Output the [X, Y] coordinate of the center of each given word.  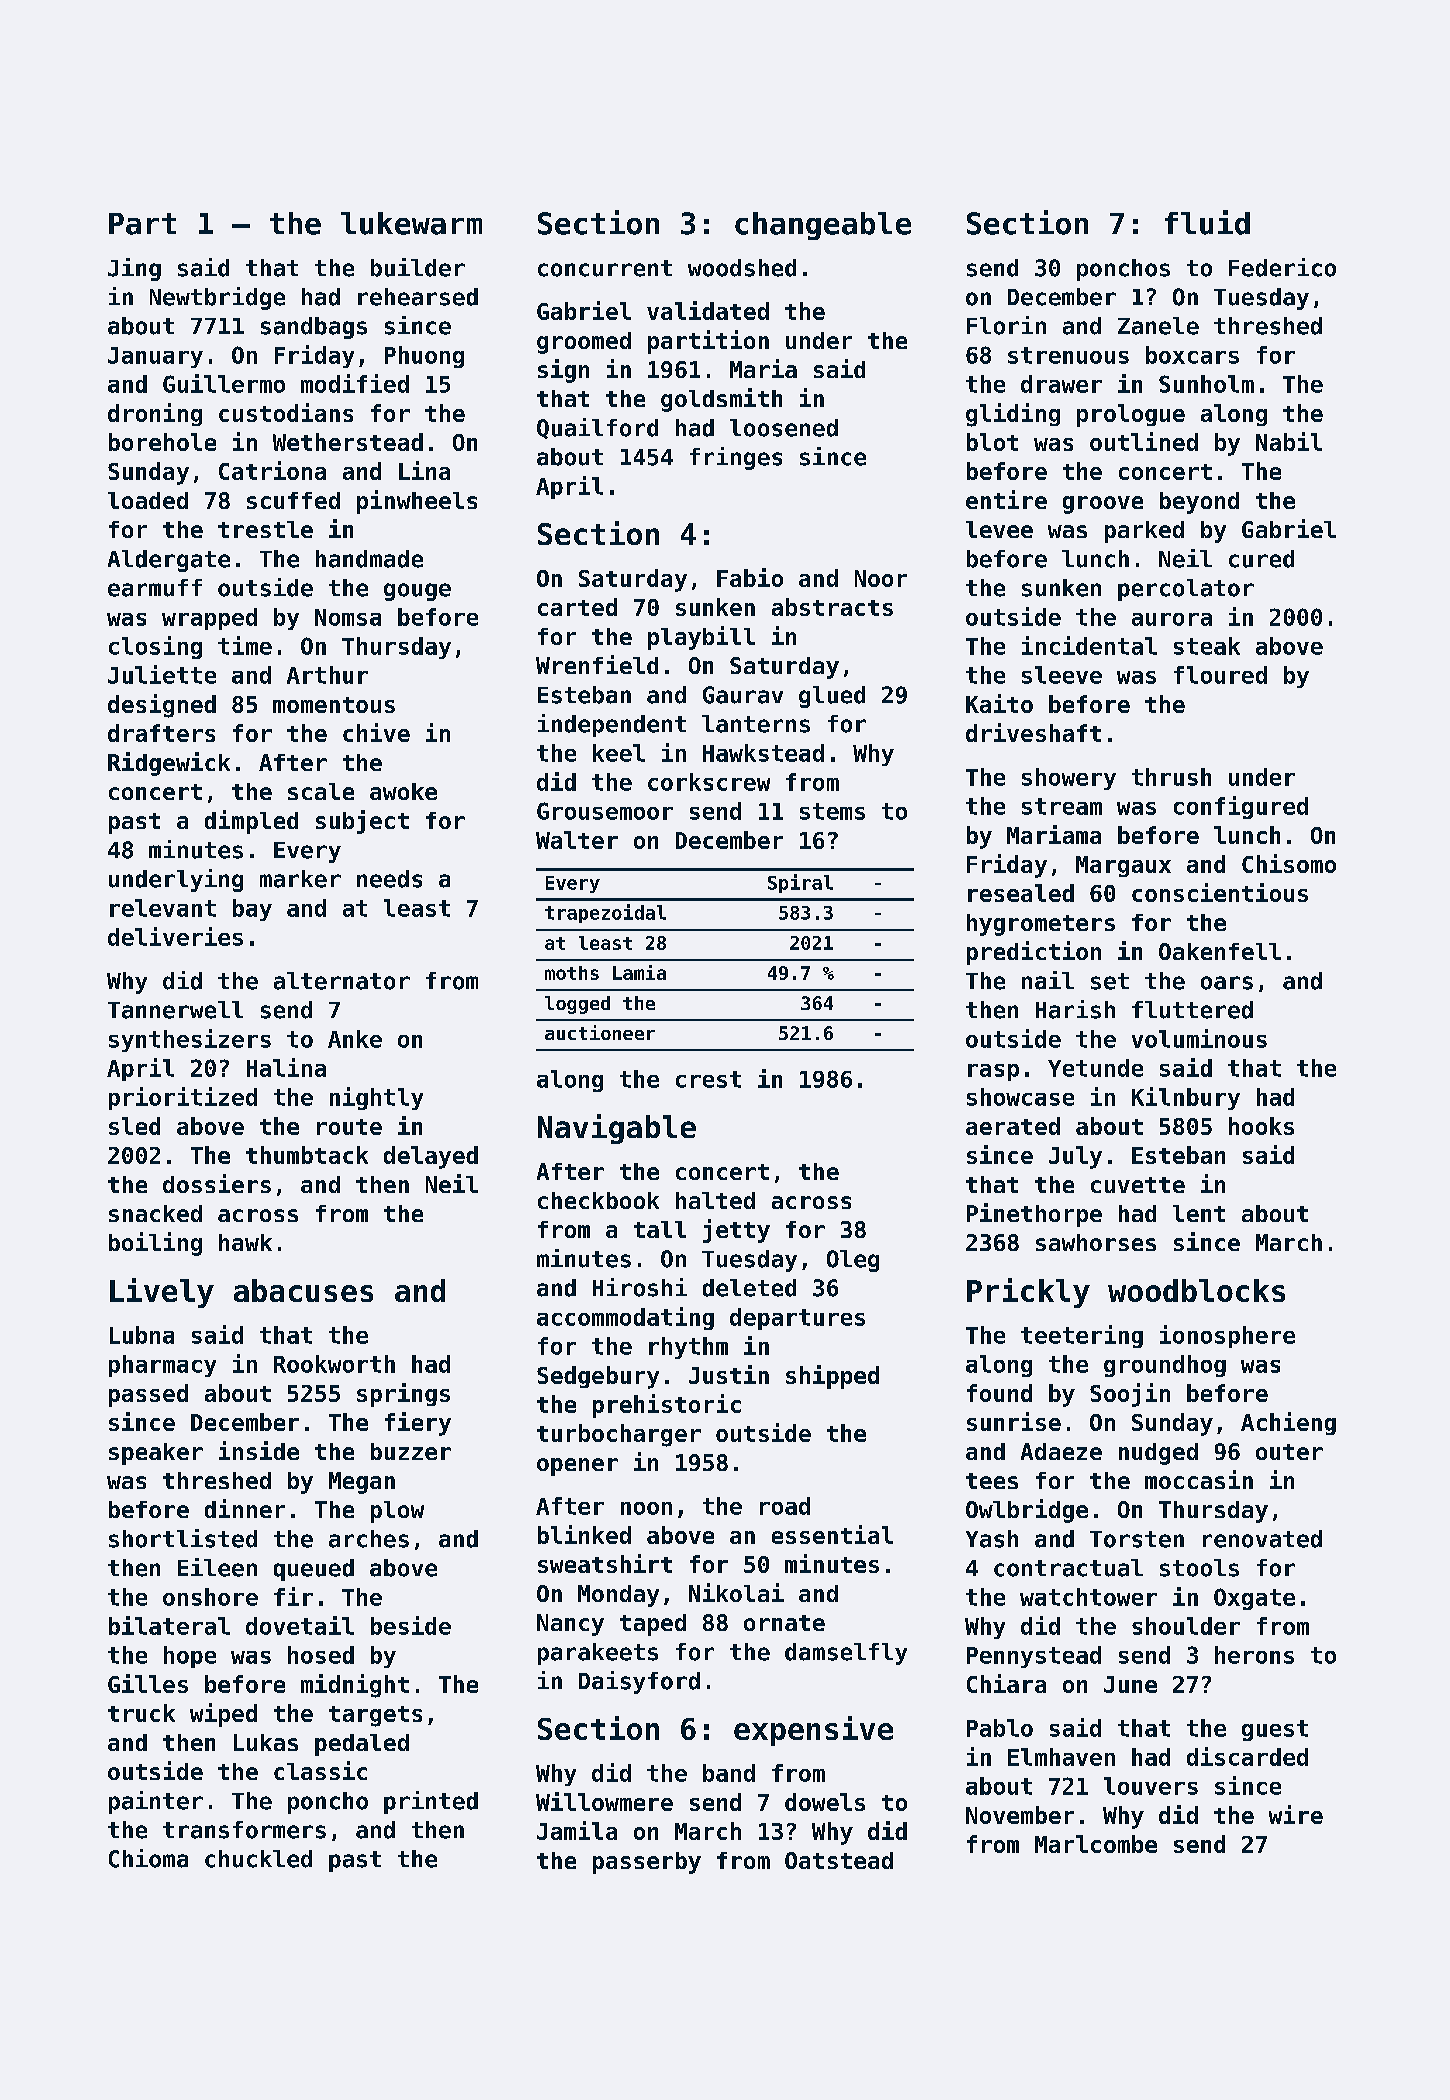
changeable [823, 226]
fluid [1207, 222]
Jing [134, 269]
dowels [825, 1802]
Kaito [999, 703]
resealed [1021, 893]
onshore [210, 1597]
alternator [342, 981]
